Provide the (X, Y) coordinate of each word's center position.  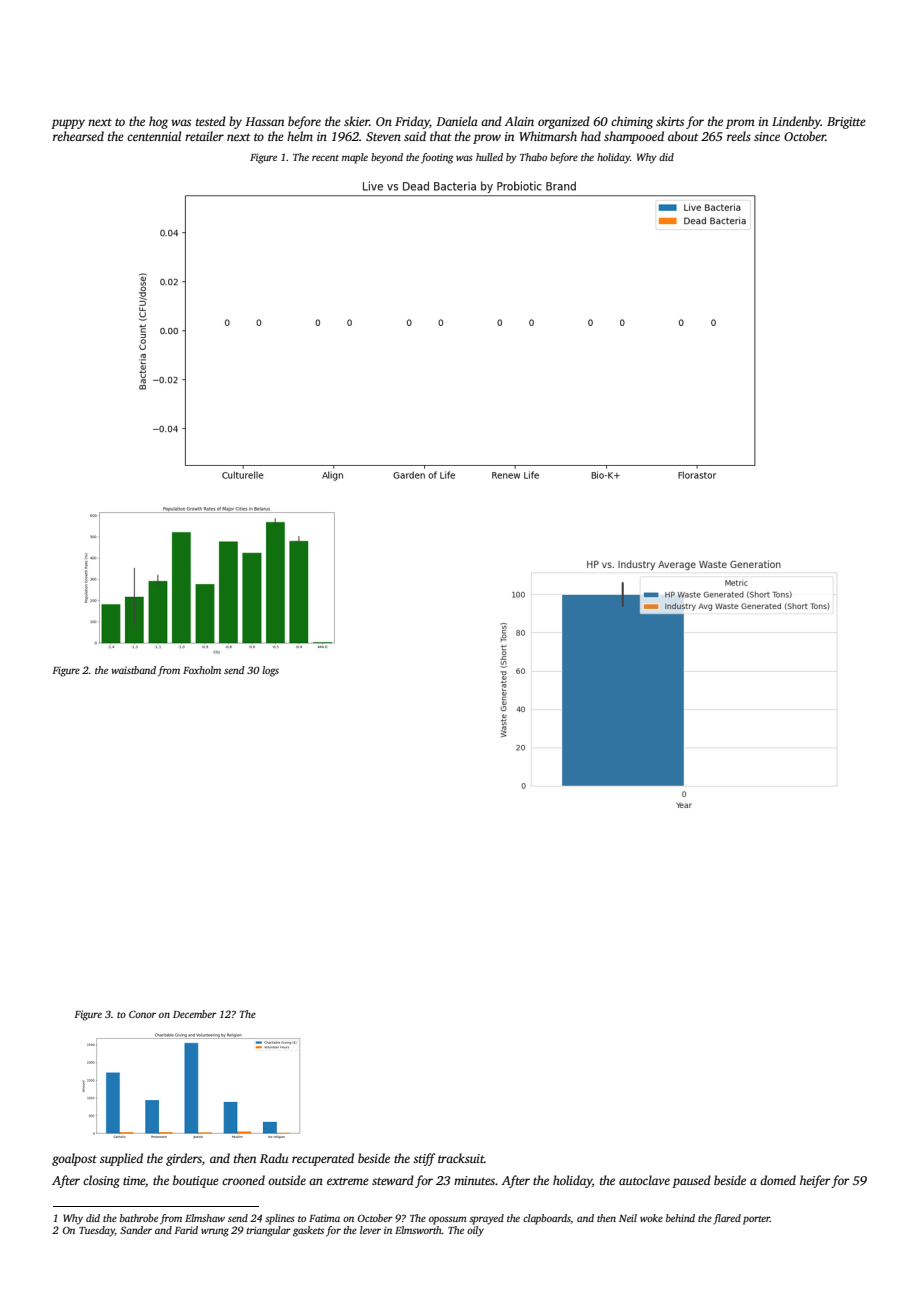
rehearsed (78, 136)
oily (475, 1231)
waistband (133, 670)
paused (691, 1181)
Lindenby (796, 122)
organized (564, 122)
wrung (215, 1232)
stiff (424, 1159)
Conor (142, 1014)
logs (270, 671)
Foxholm (202, 670)
